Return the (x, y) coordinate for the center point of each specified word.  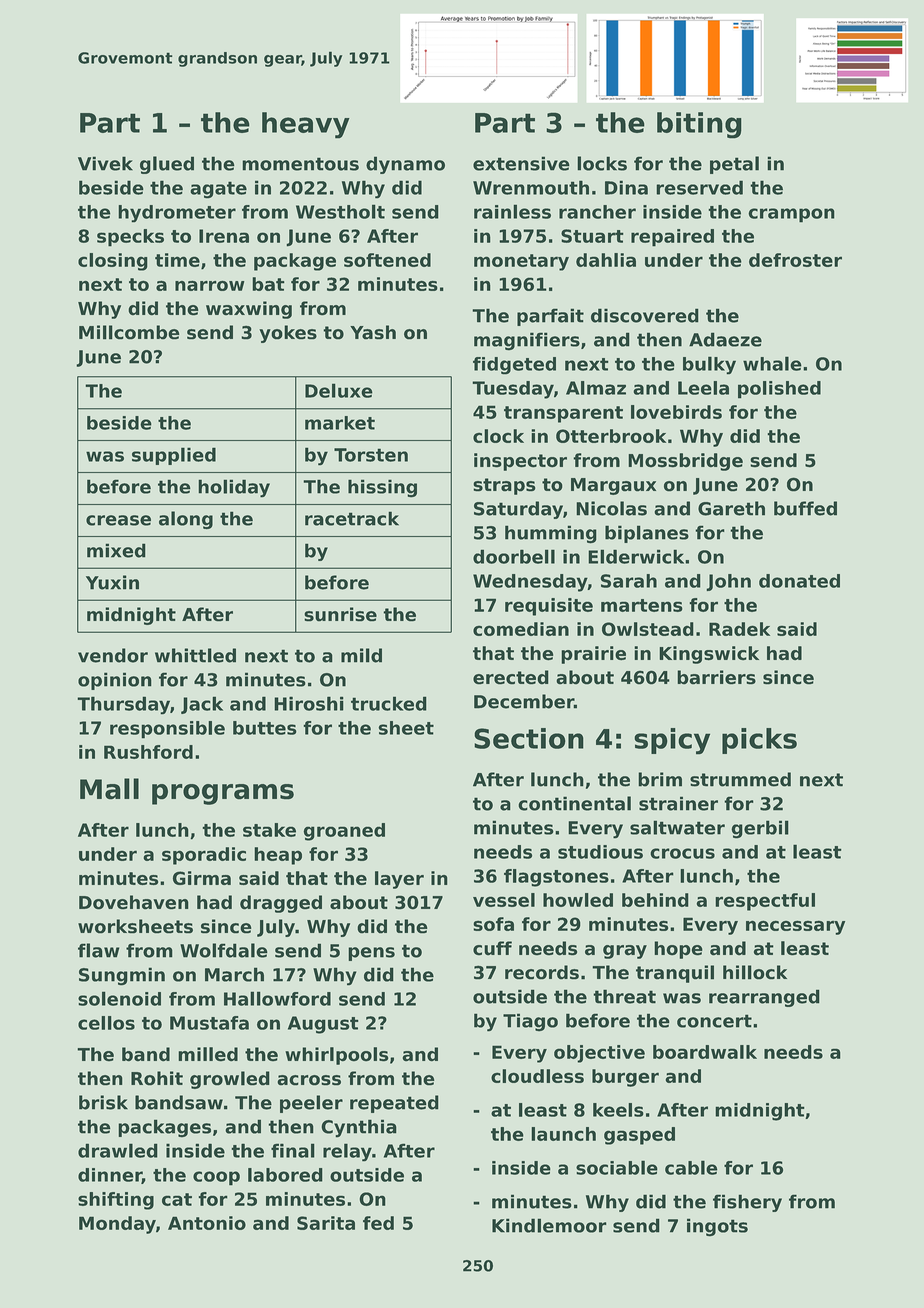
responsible (167, 730)
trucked (389, 703)
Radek (739, 629)
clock (498, 436)
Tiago (530, 1022)
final (293, 1150)
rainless (512, 211)
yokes (288, 334)
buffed (805, 508)
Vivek (105, 163)
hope (678, 950)
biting (699, 125)
